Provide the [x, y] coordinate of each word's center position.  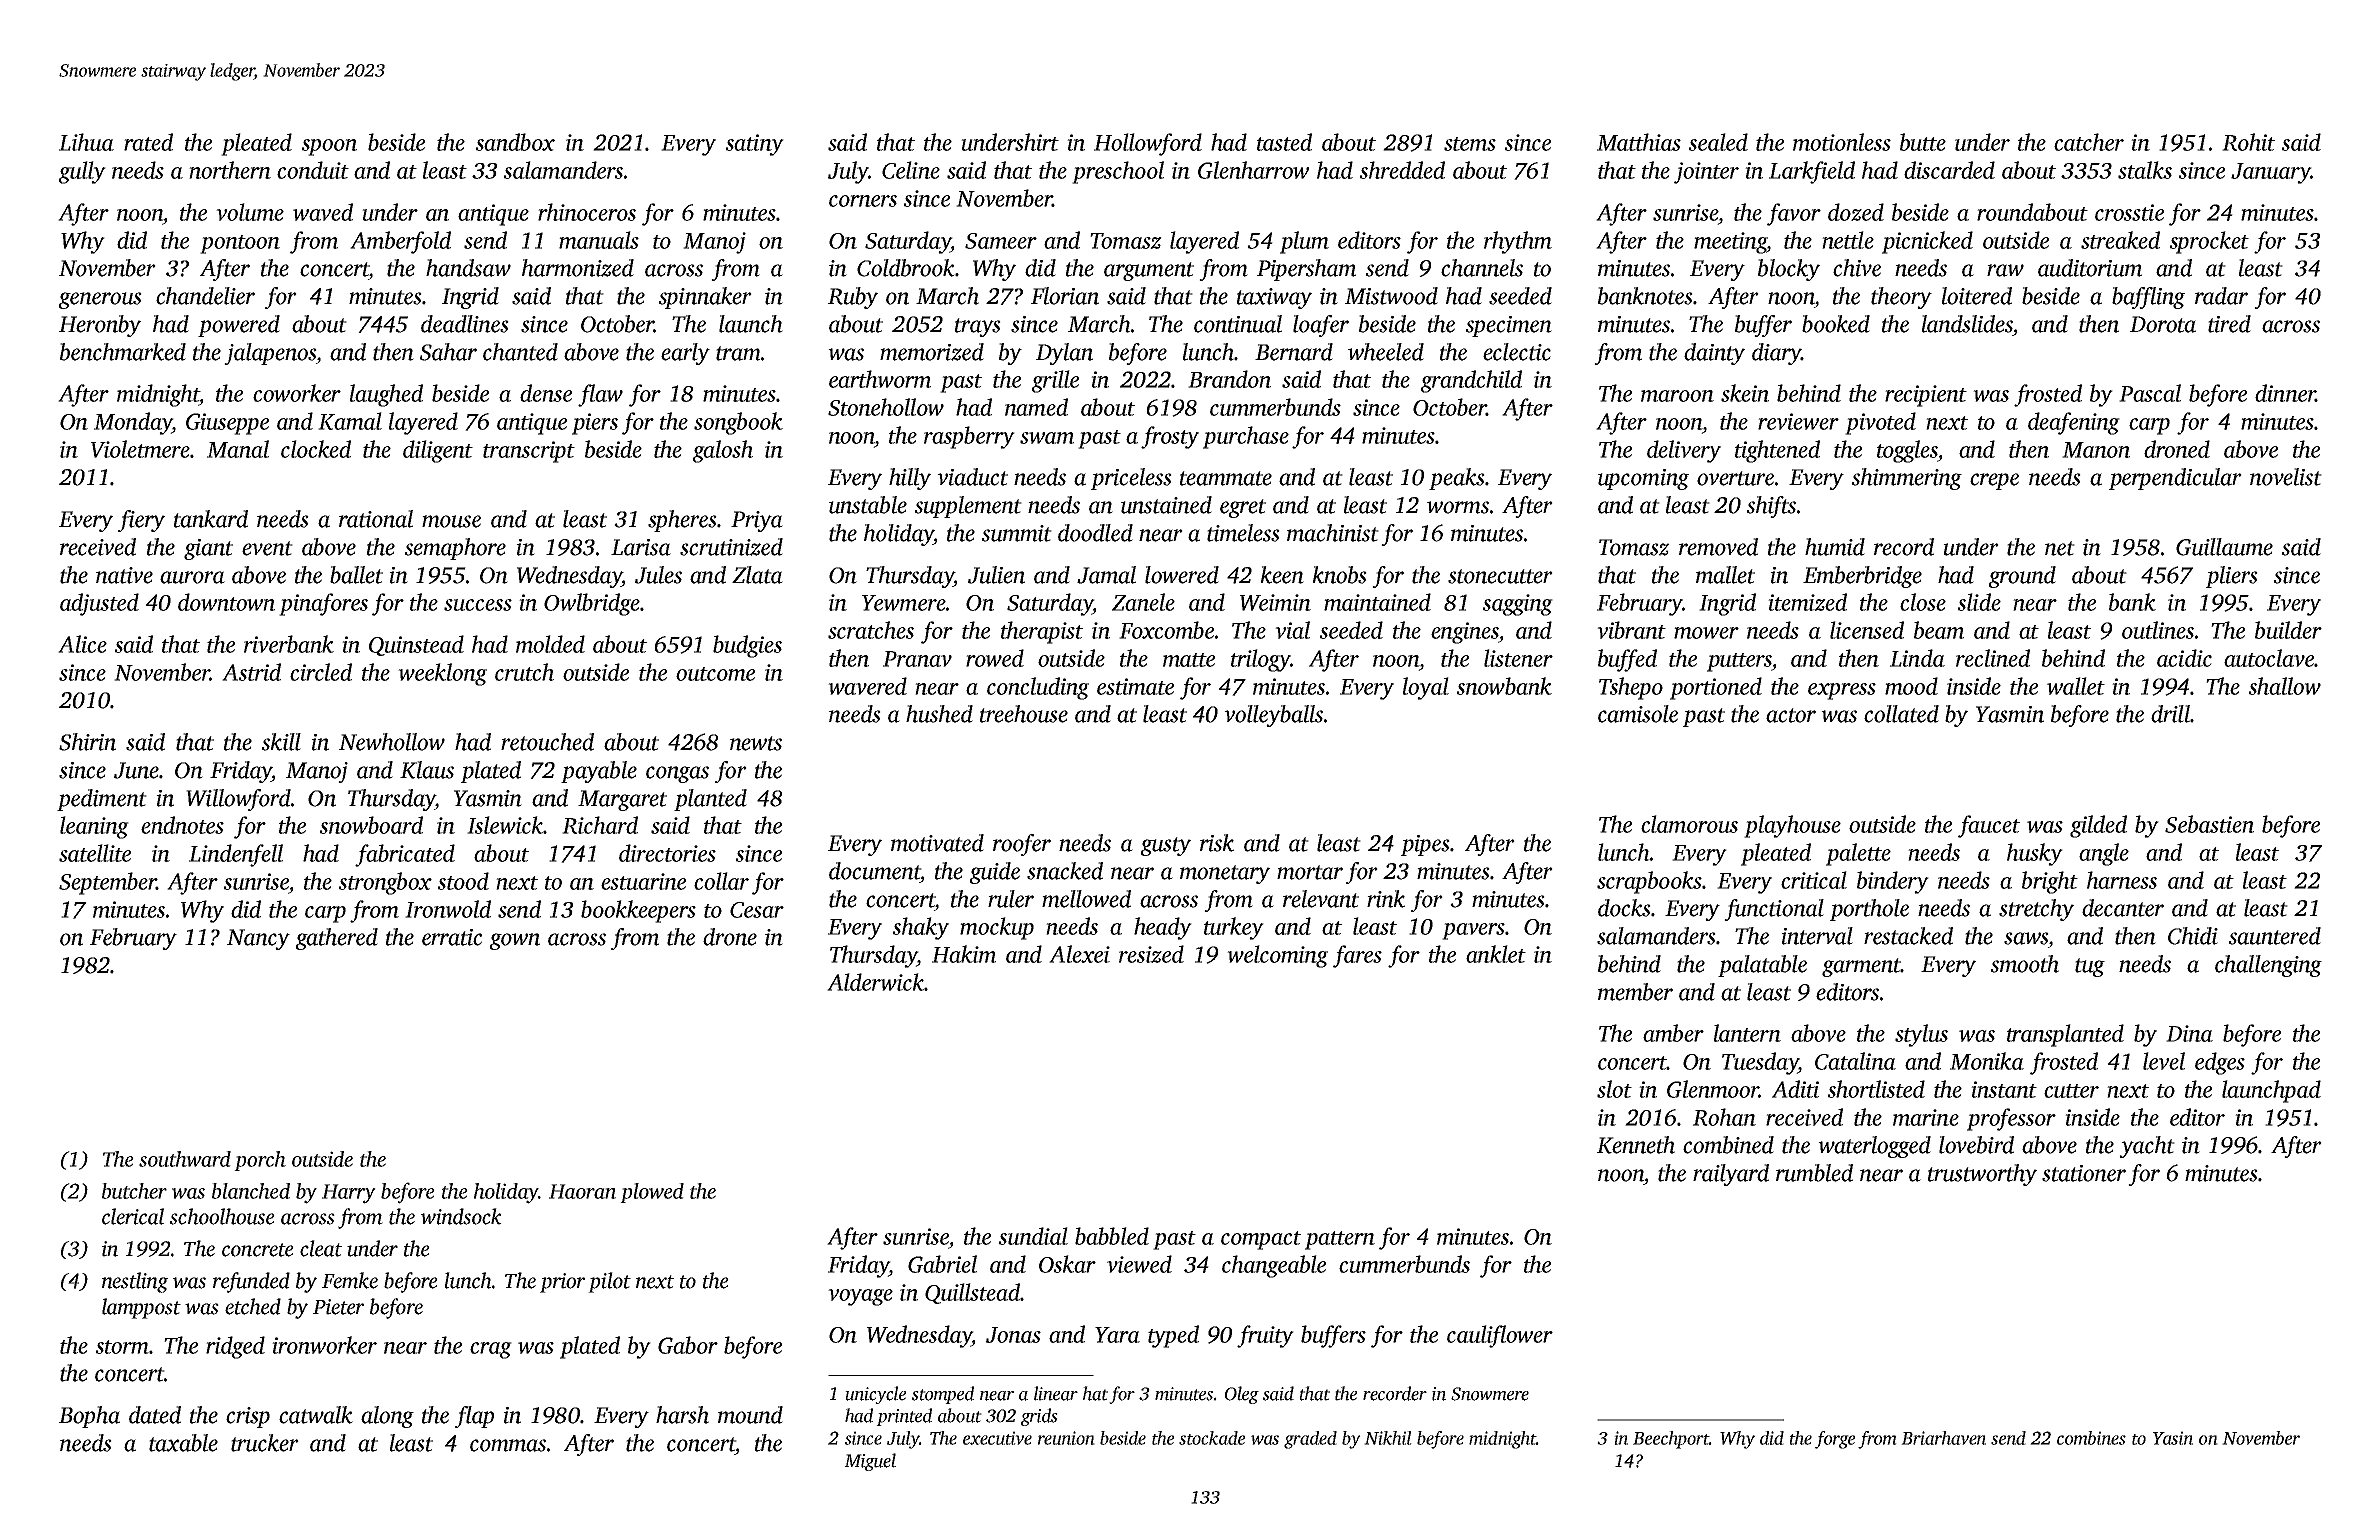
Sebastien [2209, 824]
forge [1835, 1440]
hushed [939, 714]
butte [1923, 142]
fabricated [405, 855]
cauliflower [1500, 1336]
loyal [1426, 688]
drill [2170, 714]
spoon [329, 147]
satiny [755, 145]
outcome [715, 674]
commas [508, 1445]
